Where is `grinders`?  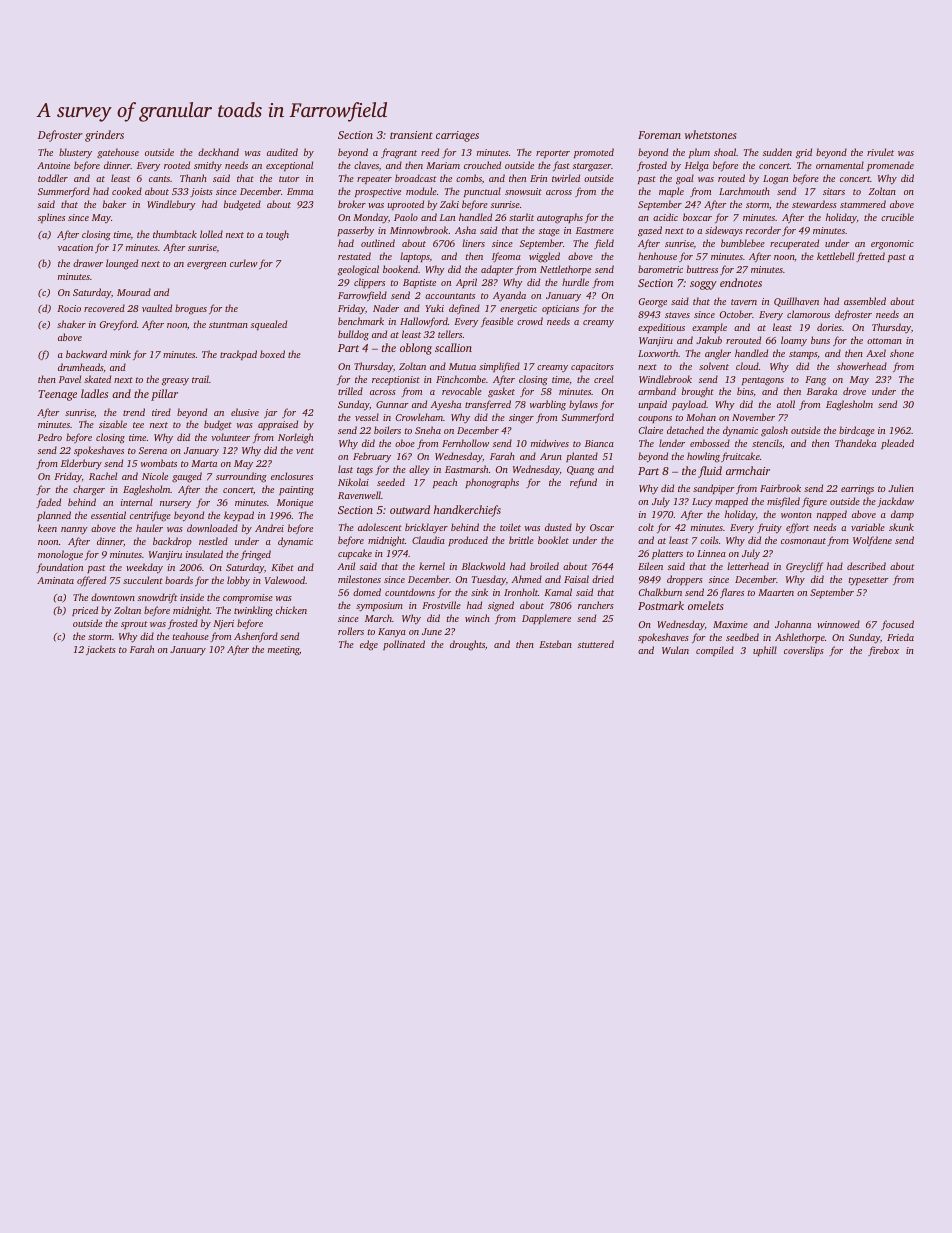
grinders is located at coordinates (104, 136).
